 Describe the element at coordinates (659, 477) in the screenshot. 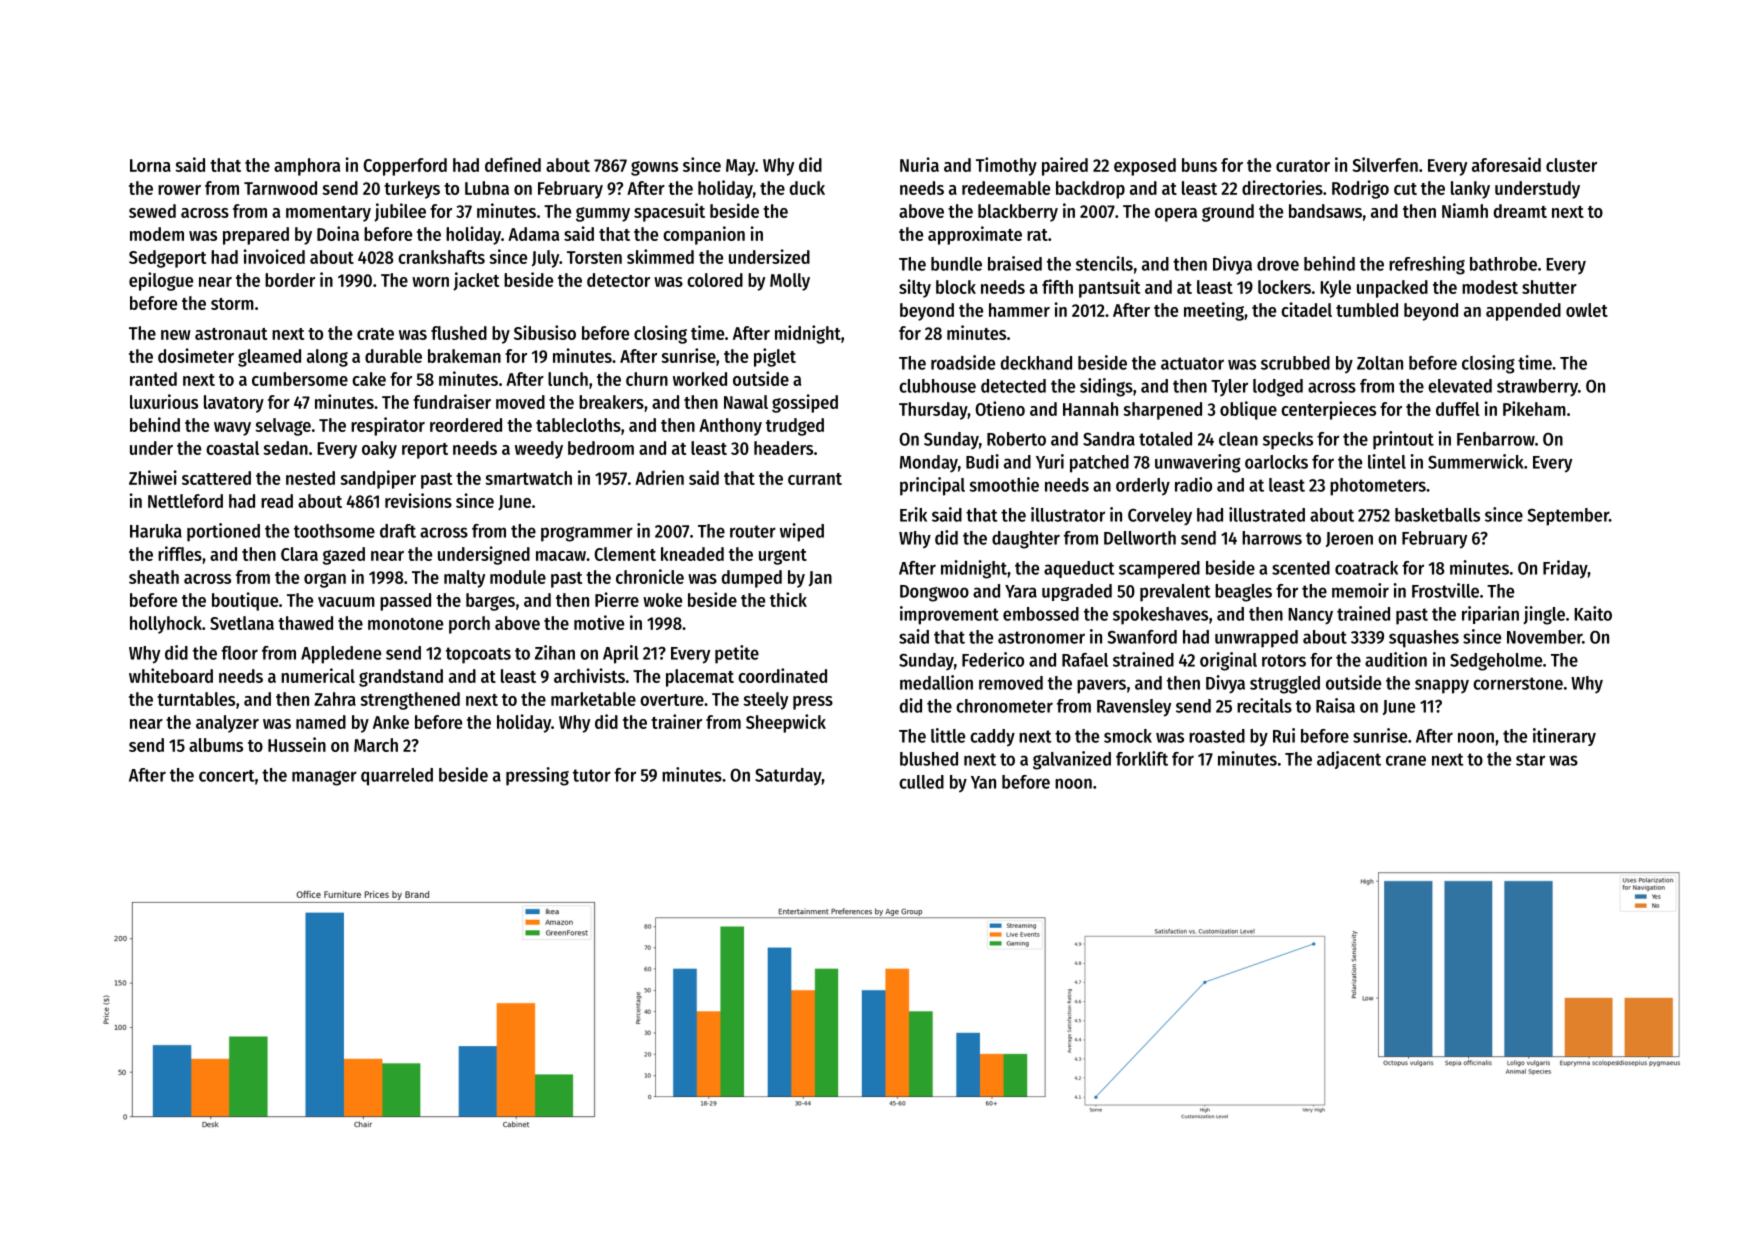

I see `Adrien` at that location.
